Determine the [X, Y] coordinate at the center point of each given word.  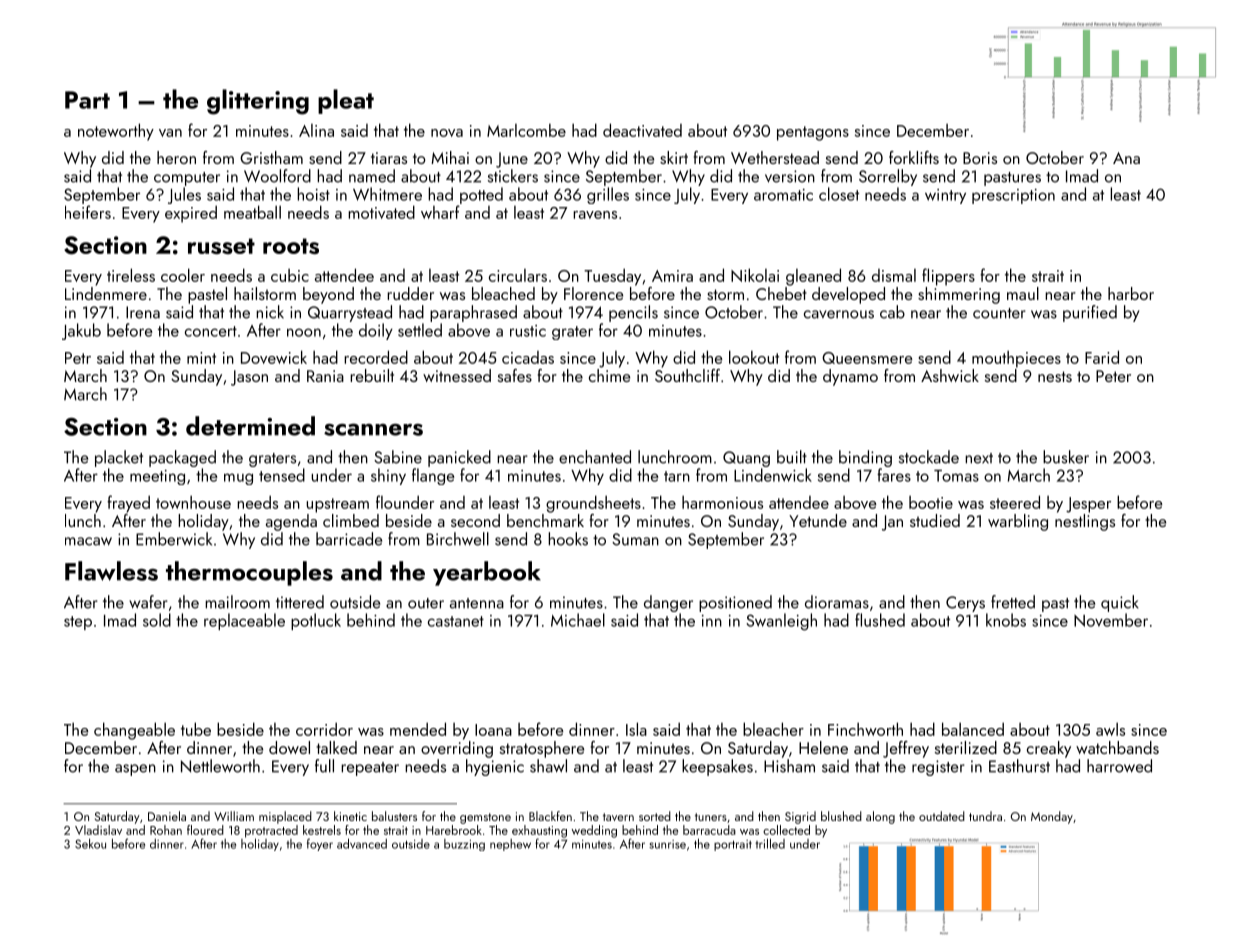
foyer [320, 844]
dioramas [837, 602]
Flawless [111, 571]
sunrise [667, 844]
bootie [931, 502]
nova [447, 133]
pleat [346, 101]
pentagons [813, 133]
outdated [942, 816]
